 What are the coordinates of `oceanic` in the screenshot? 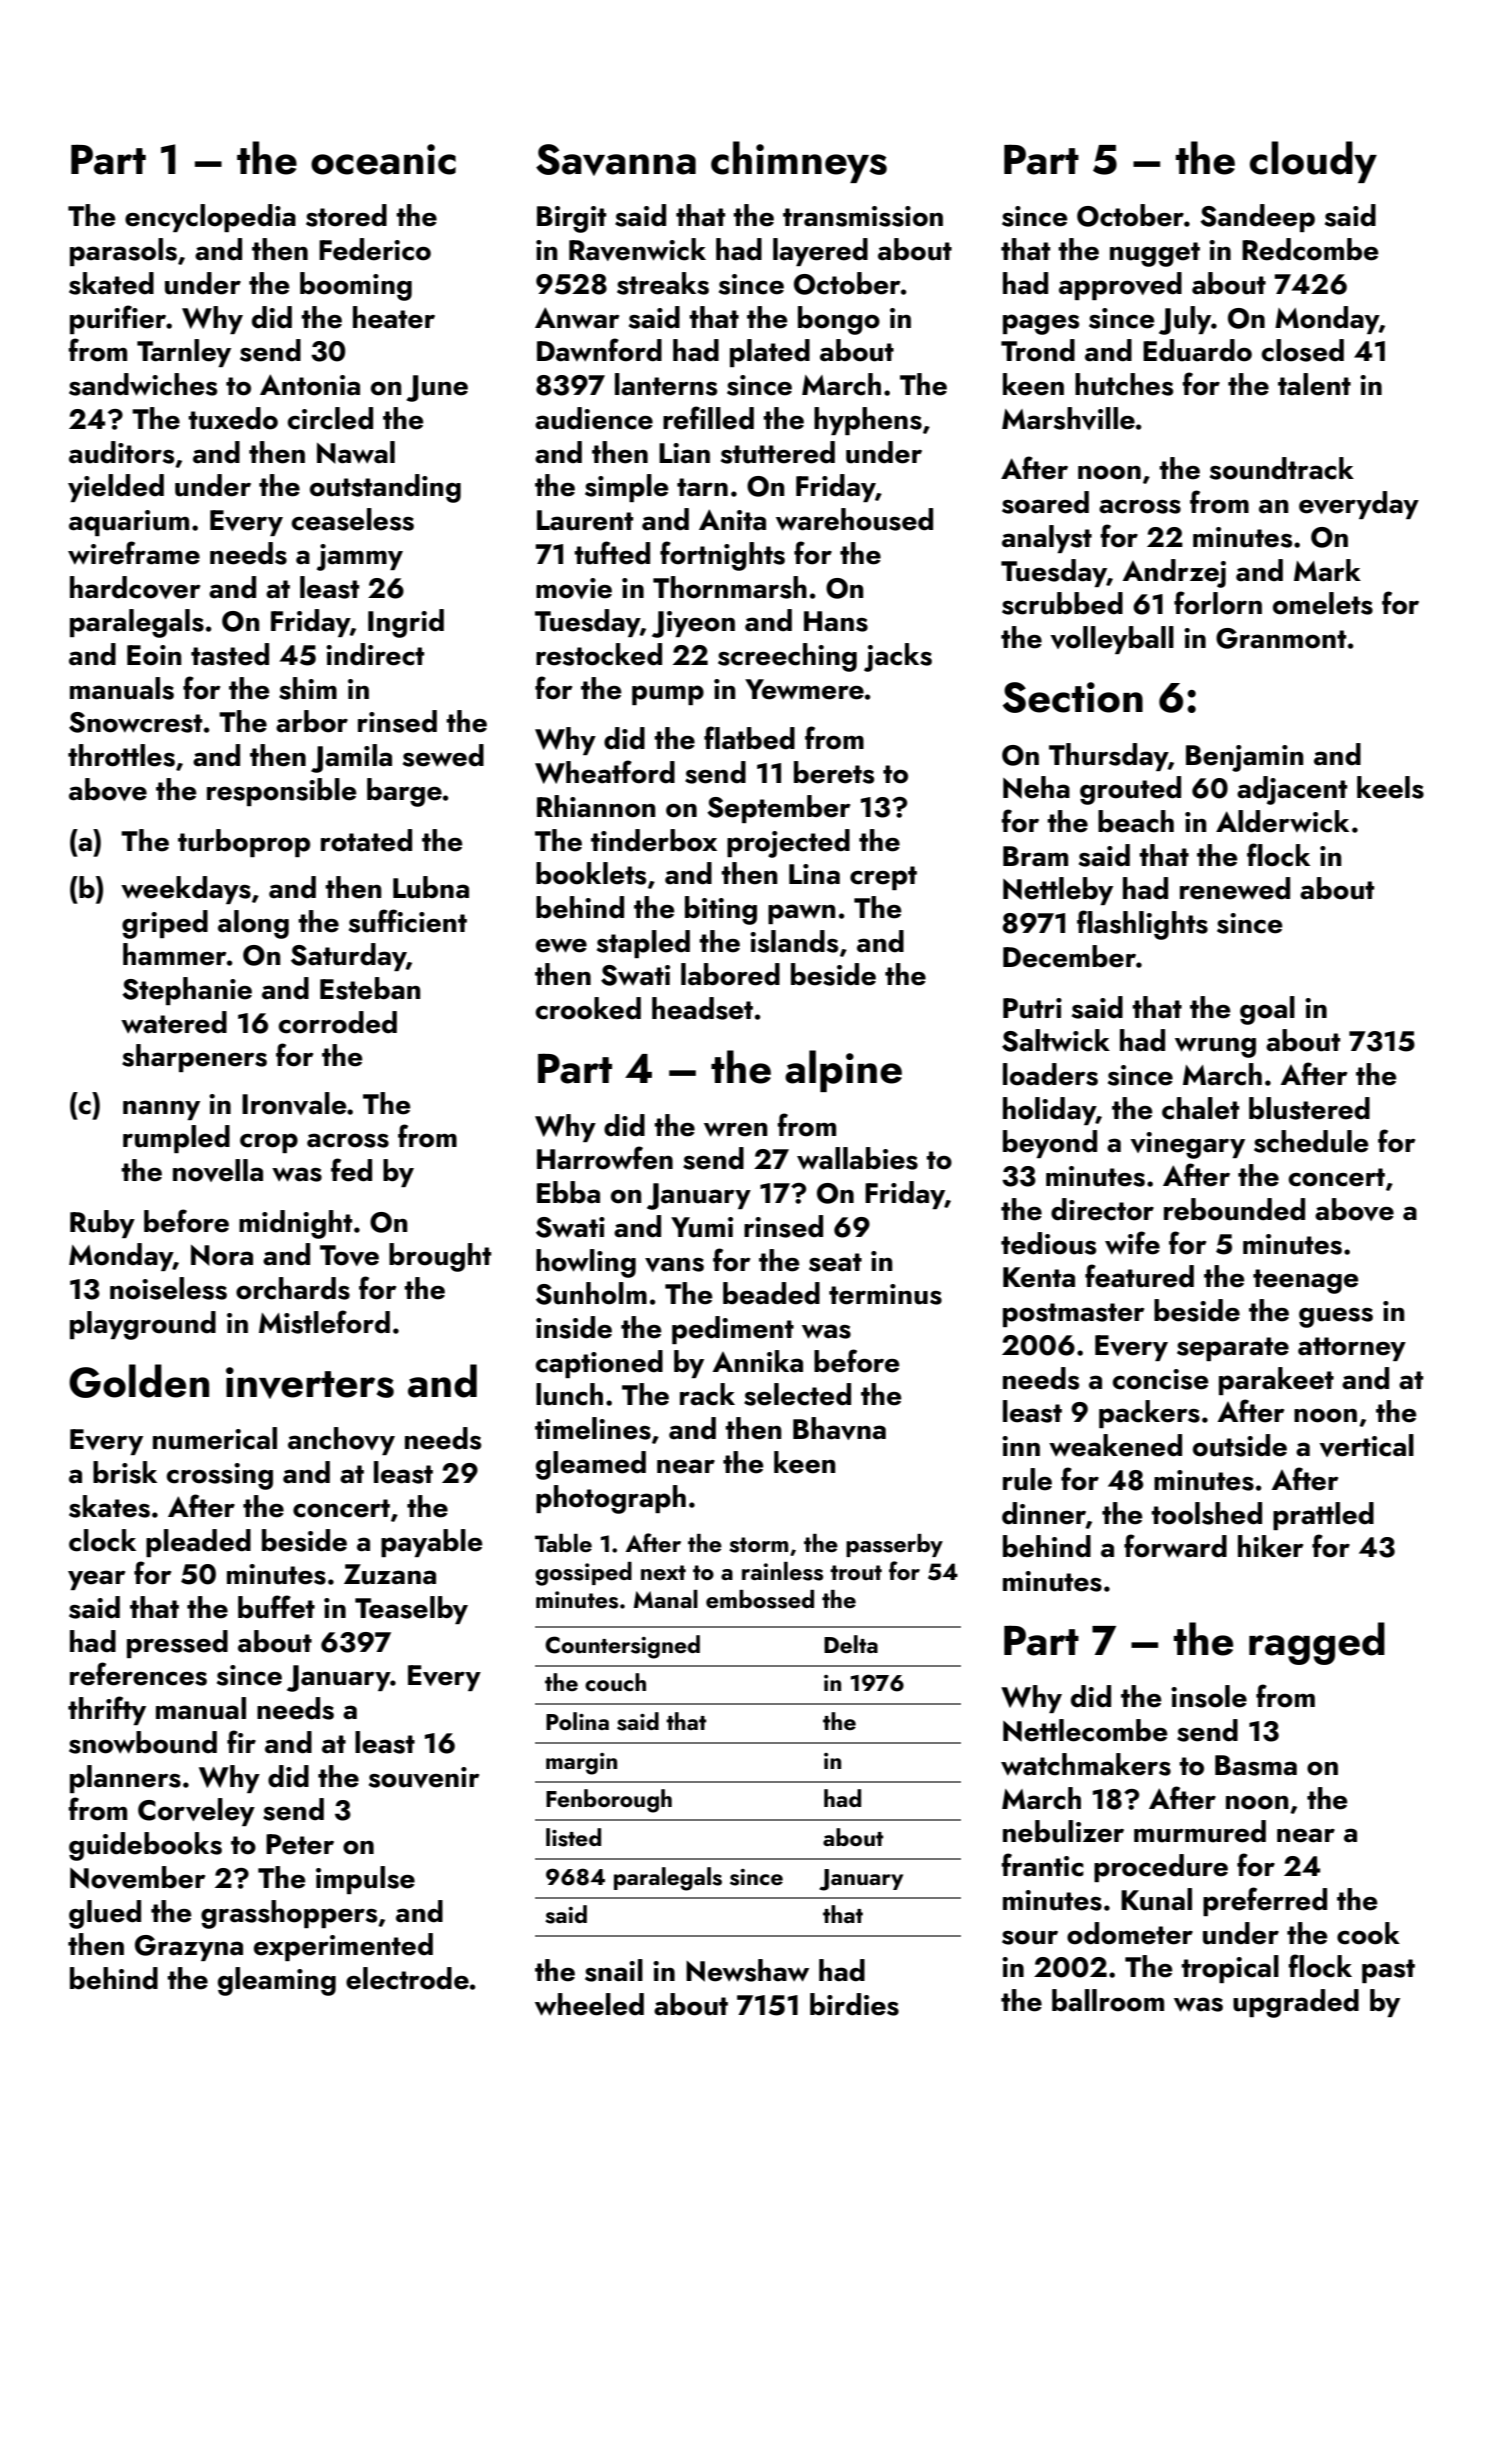 It's located at (383, 159).
